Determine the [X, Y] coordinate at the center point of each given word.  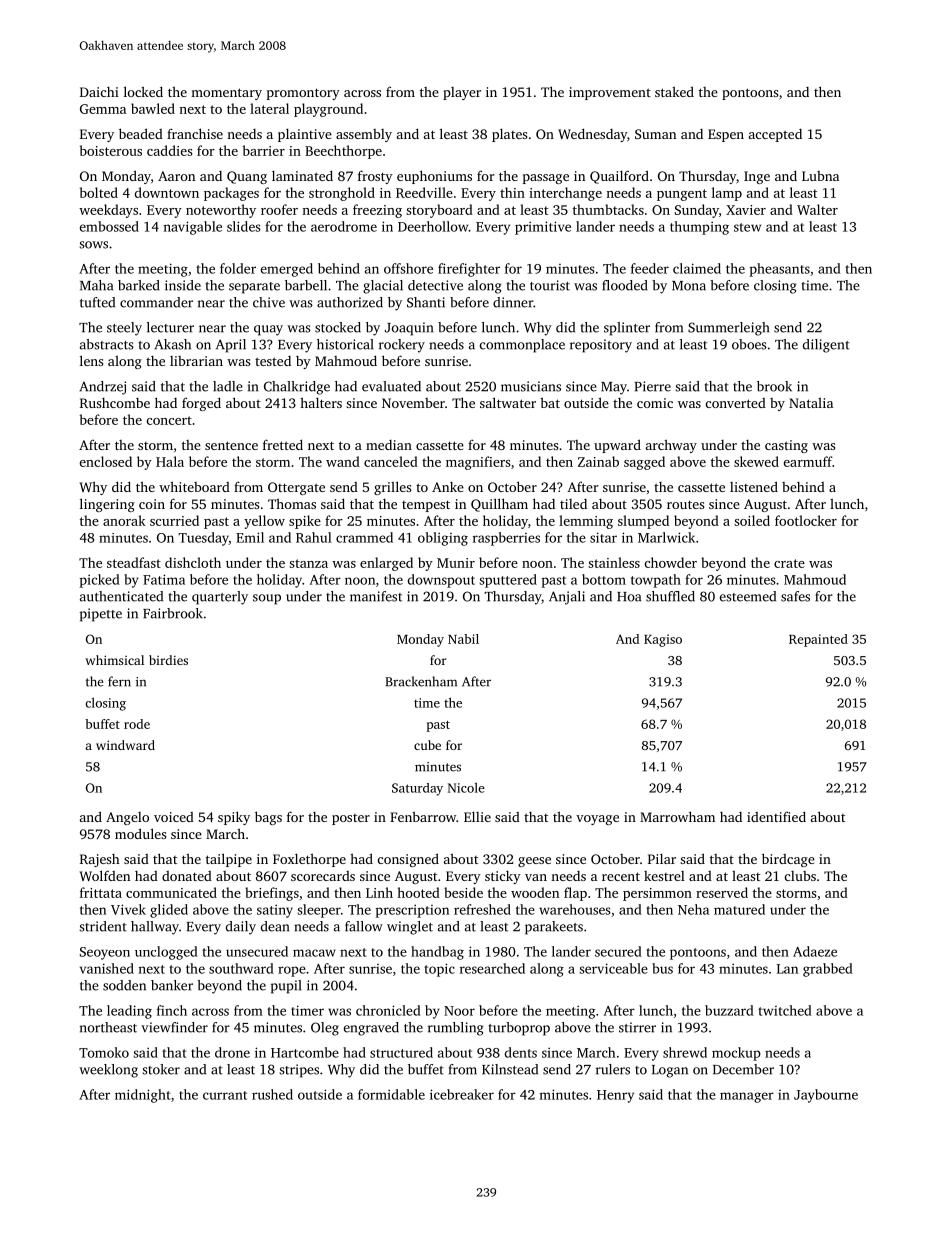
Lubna [820, 176]
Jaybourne [826, 1096]
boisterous [111, 150]
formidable [391, 1094]
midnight [142, 1096]
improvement [610, 93]
